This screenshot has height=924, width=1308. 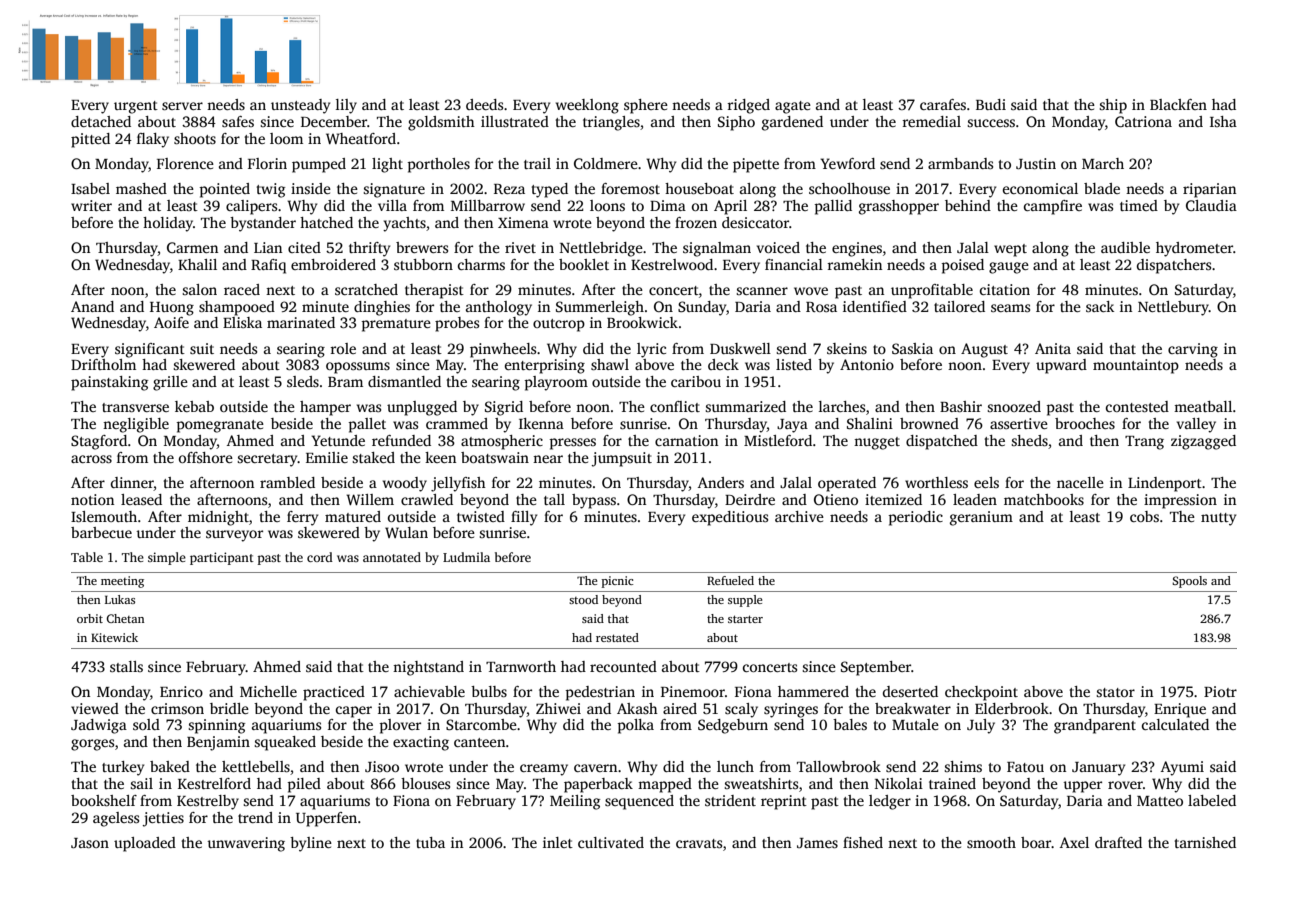 I want to click on presses, so click(x=572, y=444).
